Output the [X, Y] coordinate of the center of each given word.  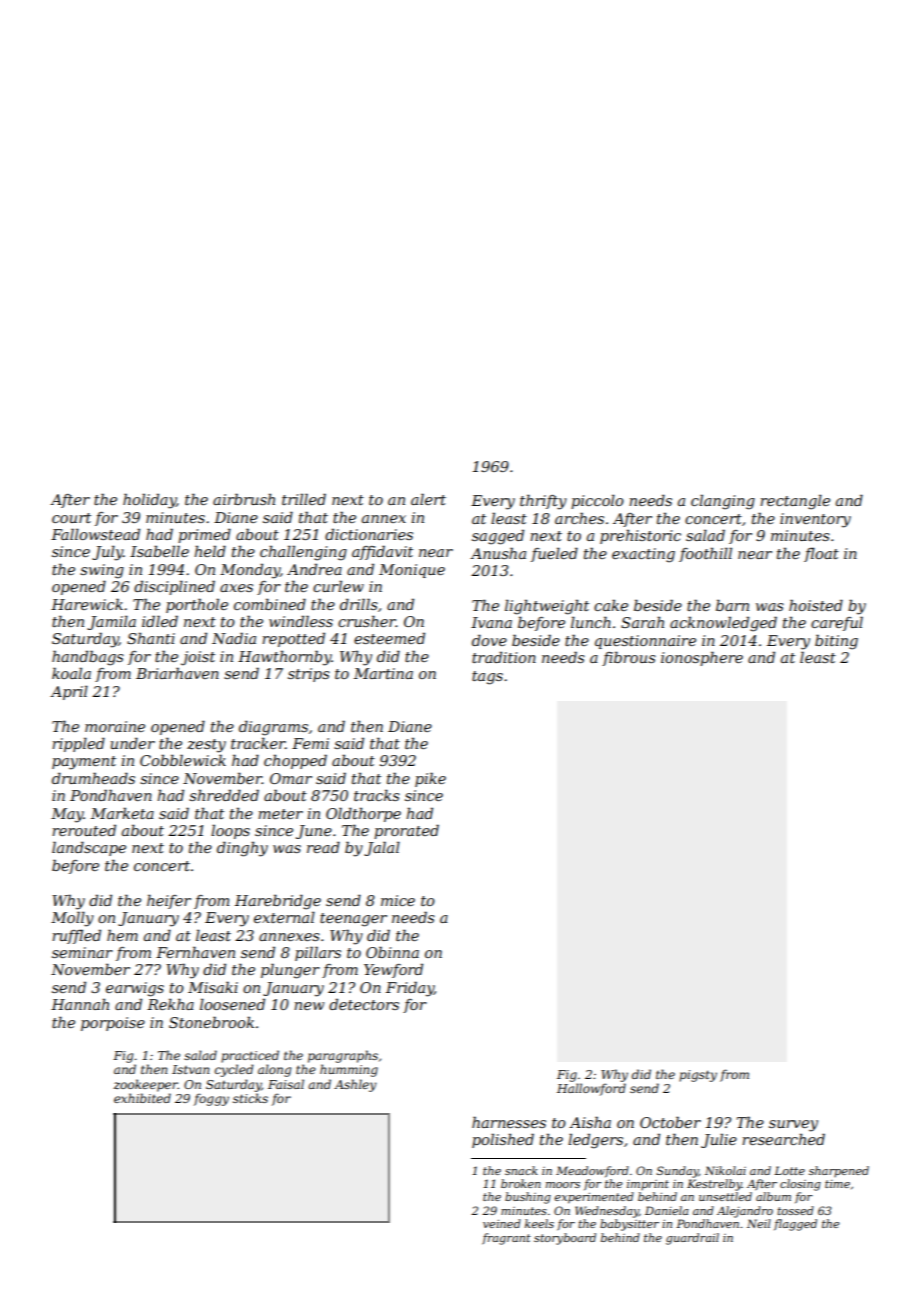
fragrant [506, 1239]
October [670, 1122]
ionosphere [702, 658]
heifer [169, 901]
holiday [149, 501]
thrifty [543, 502]
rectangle [795, 502]
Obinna [392, 952]
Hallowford [591, 1089]
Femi [310, 743]
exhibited [142, 1098]
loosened [232, 1004]
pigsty [698, 1076]
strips [309, 675]
